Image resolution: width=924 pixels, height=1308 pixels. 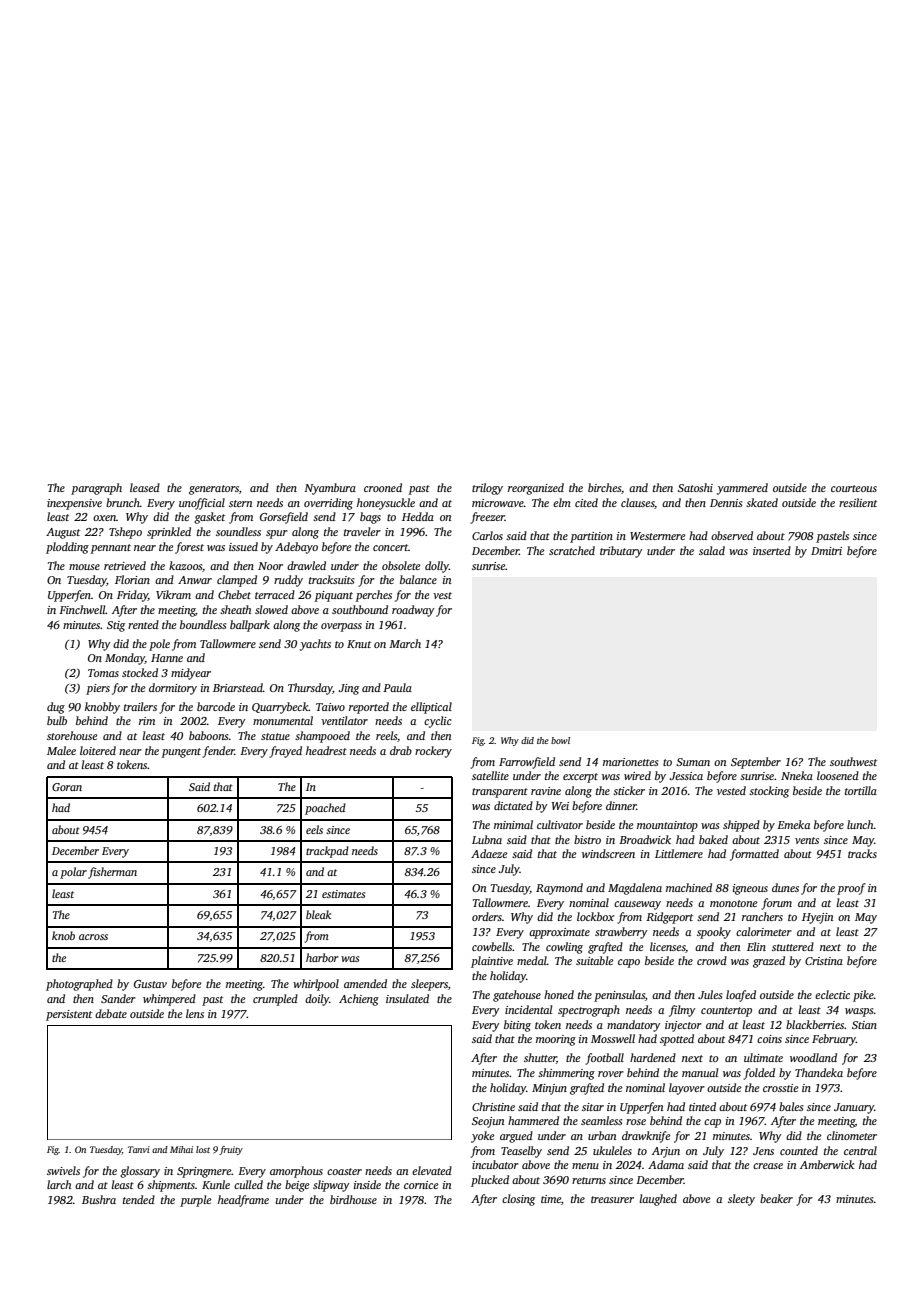 I want to click on folded, so click(x=759, y=1074).
